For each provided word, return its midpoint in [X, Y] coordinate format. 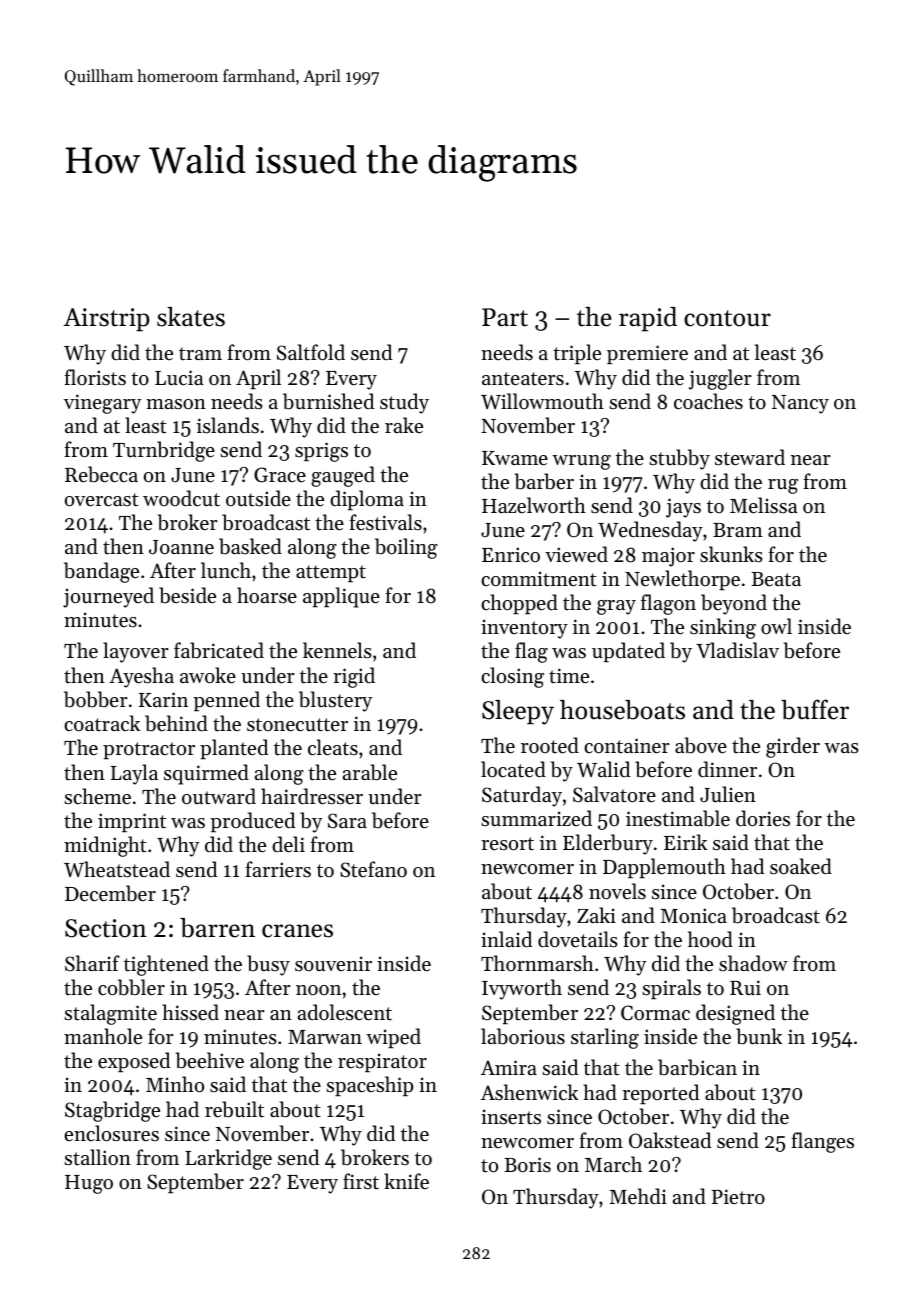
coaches [708, 401]
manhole [103, 1036]
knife [406, 1181]
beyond [734, 604]
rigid [354, 677]
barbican [697, 1067]
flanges [822, 1142]
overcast [102, 500]
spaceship [369, 1086]
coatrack [102, 723]
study [404, 403]
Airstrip [107, 320]
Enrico [511, 555]
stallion [97, 1157]
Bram [738, 530]
